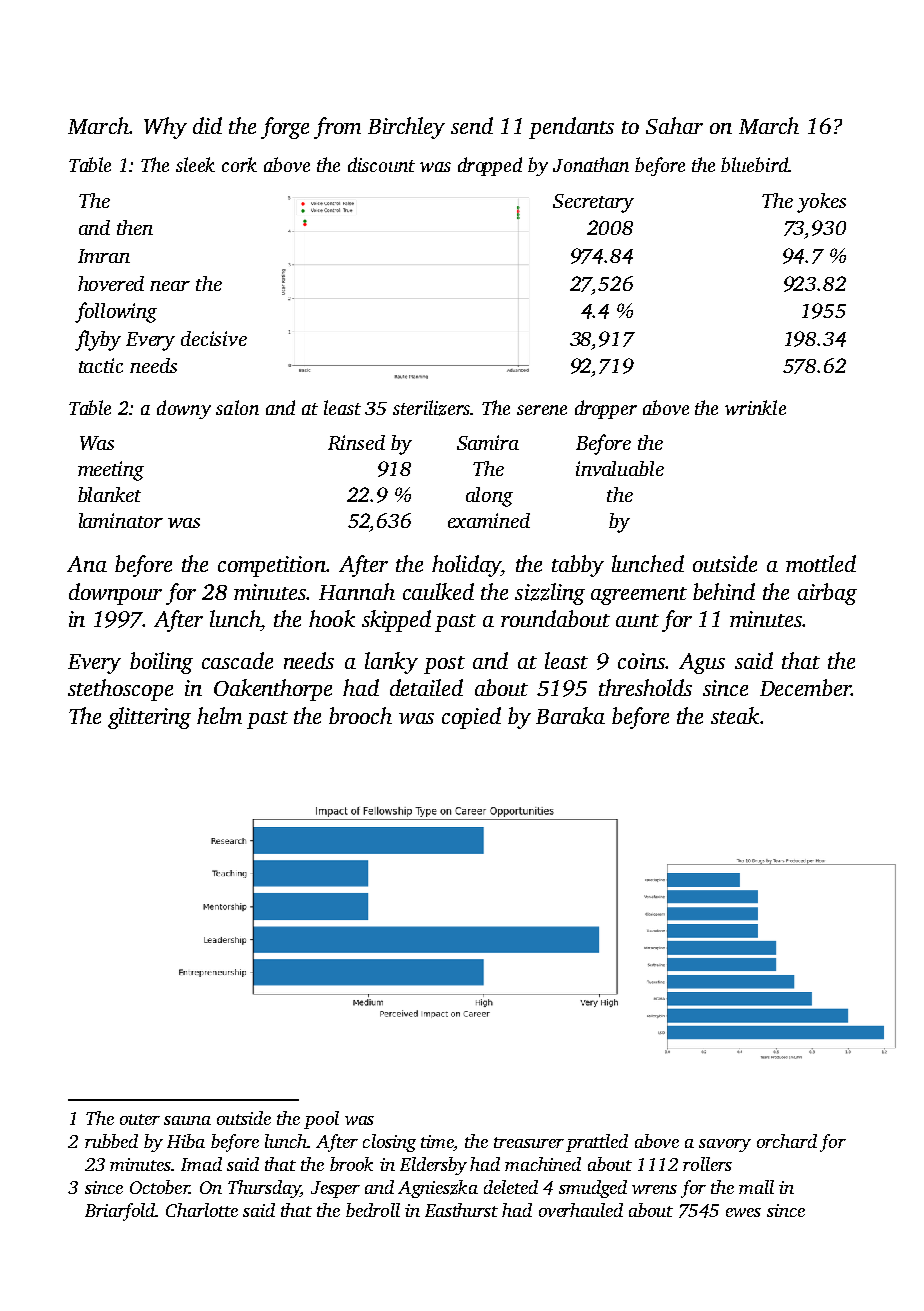 The image size is (924, 1311). I want to click on steak, so click(735, 715).
